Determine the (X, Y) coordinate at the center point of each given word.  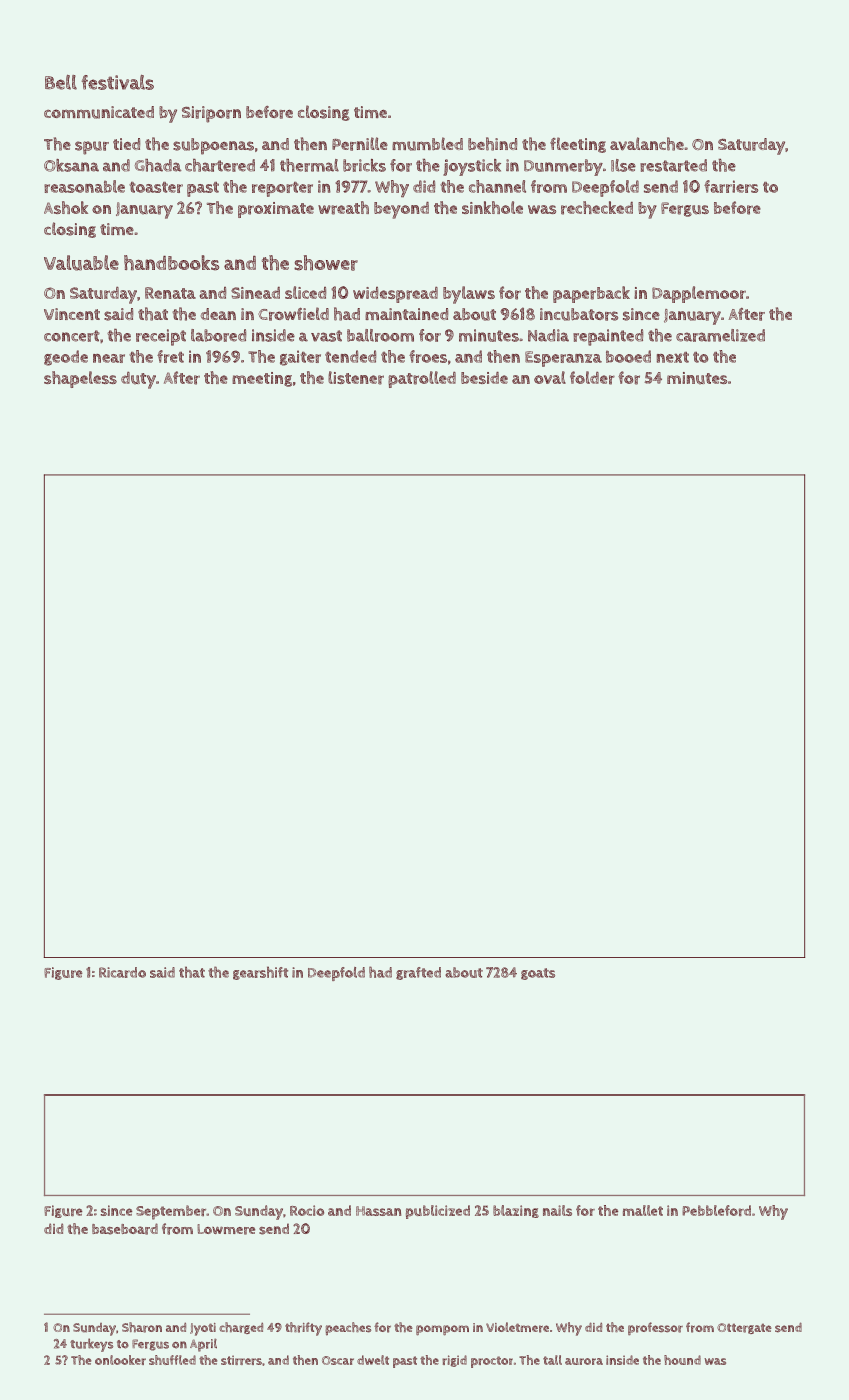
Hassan (378, 1211)
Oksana (71, 165)
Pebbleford (716, 1210)
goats (538, 974)
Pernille (360, 144)
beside (484, 378)
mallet (643, 1210)
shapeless (80, 379)
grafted (418, 973)
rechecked (597, 208)
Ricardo (122, 972)
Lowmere (226, 1229)
